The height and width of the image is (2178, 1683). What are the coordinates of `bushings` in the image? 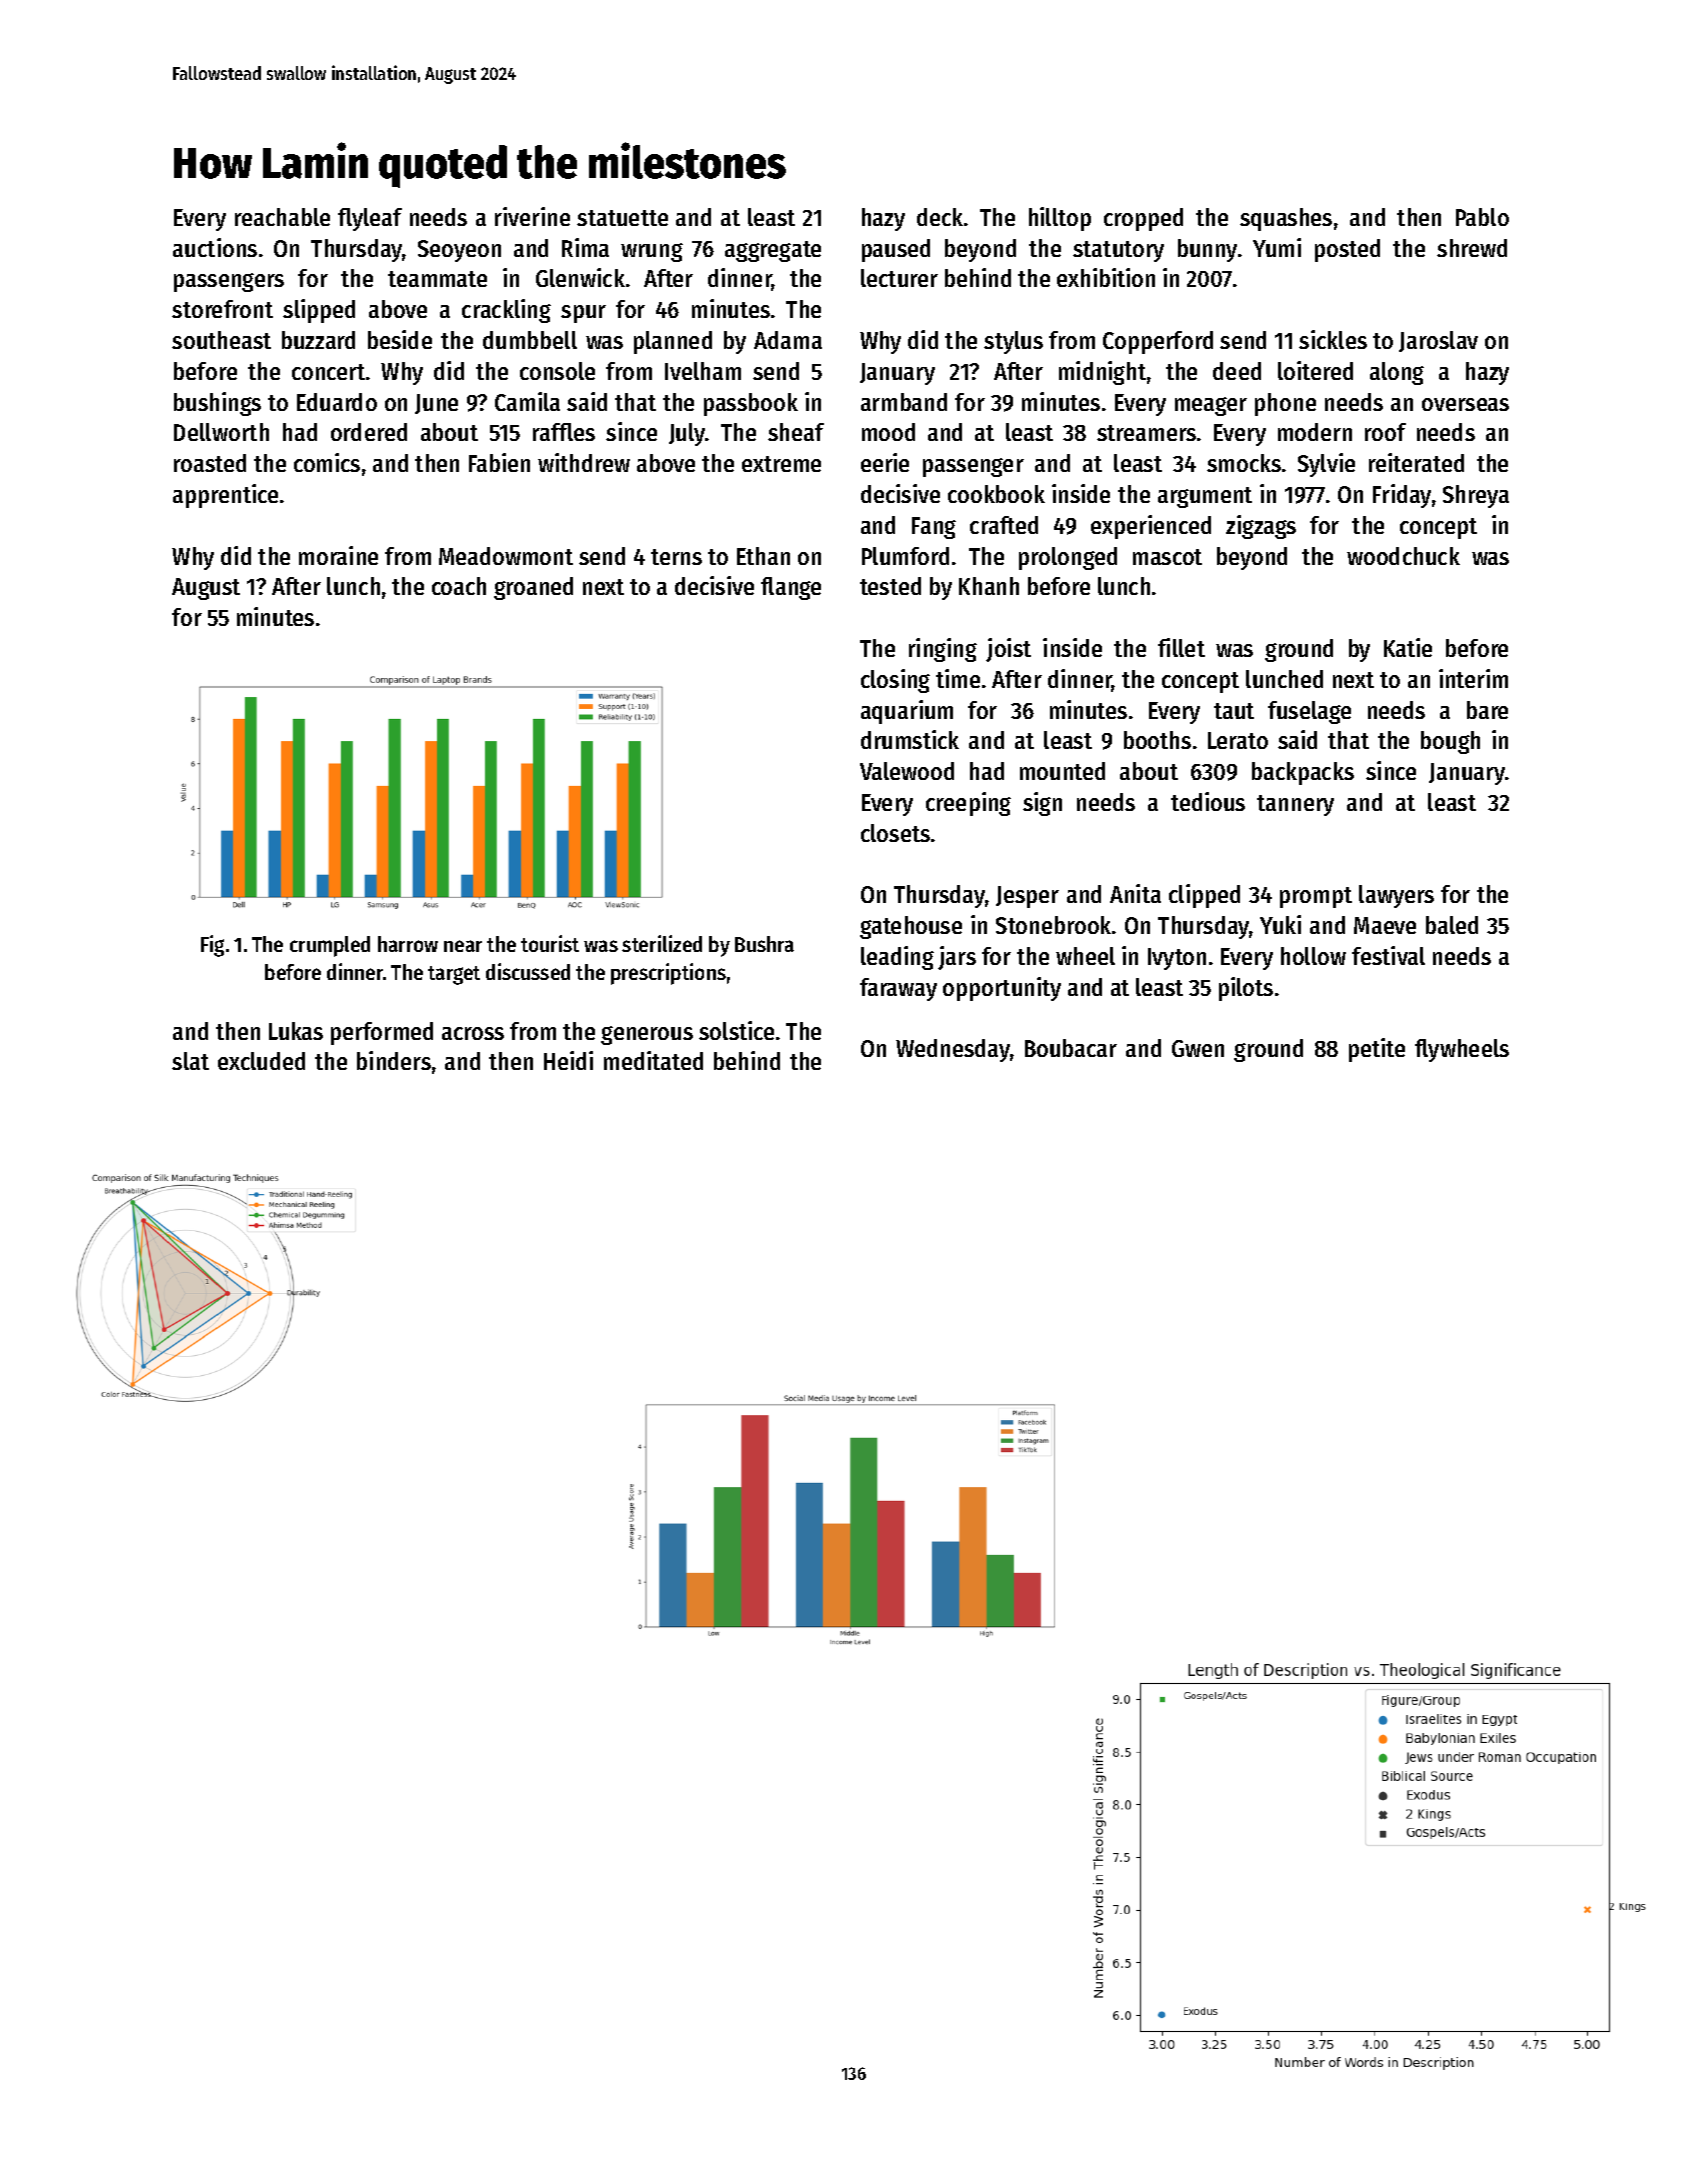 It's located at (217, 404).
